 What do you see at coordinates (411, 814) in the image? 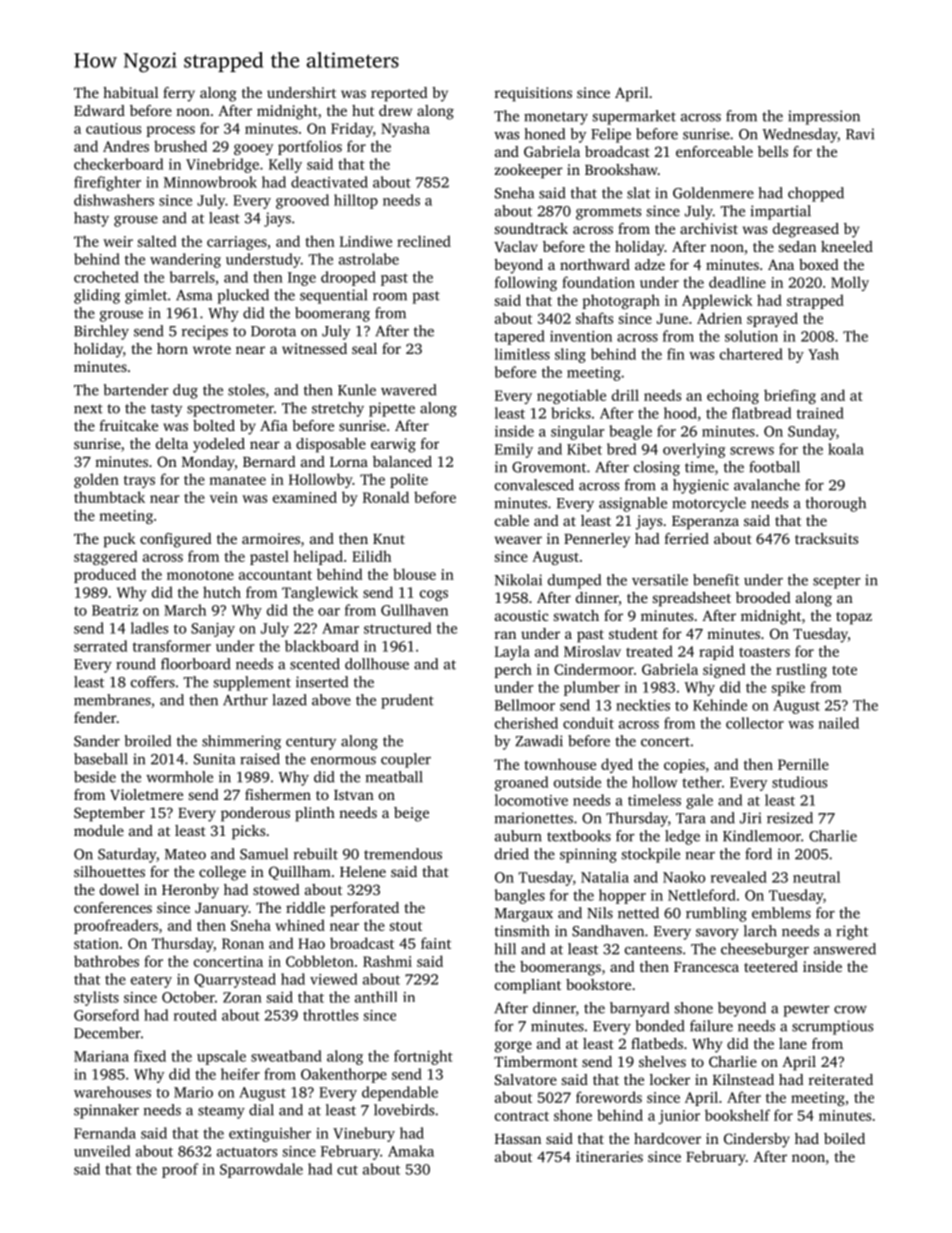
I see `beige` at bounding box center [411, 814].
